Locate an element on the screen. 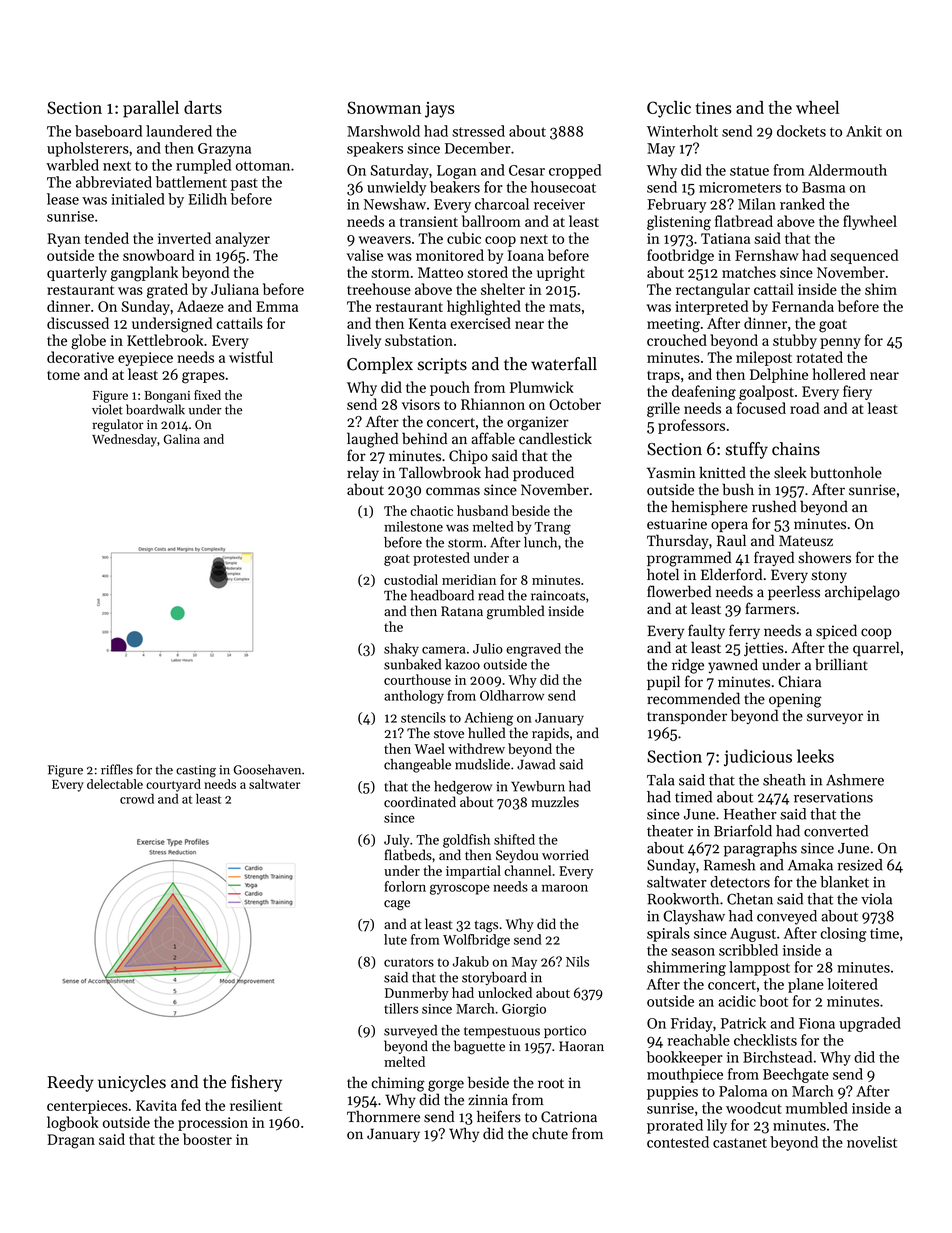 The image size is (952, 1233). receiver is located at coordinates (559, 204).
